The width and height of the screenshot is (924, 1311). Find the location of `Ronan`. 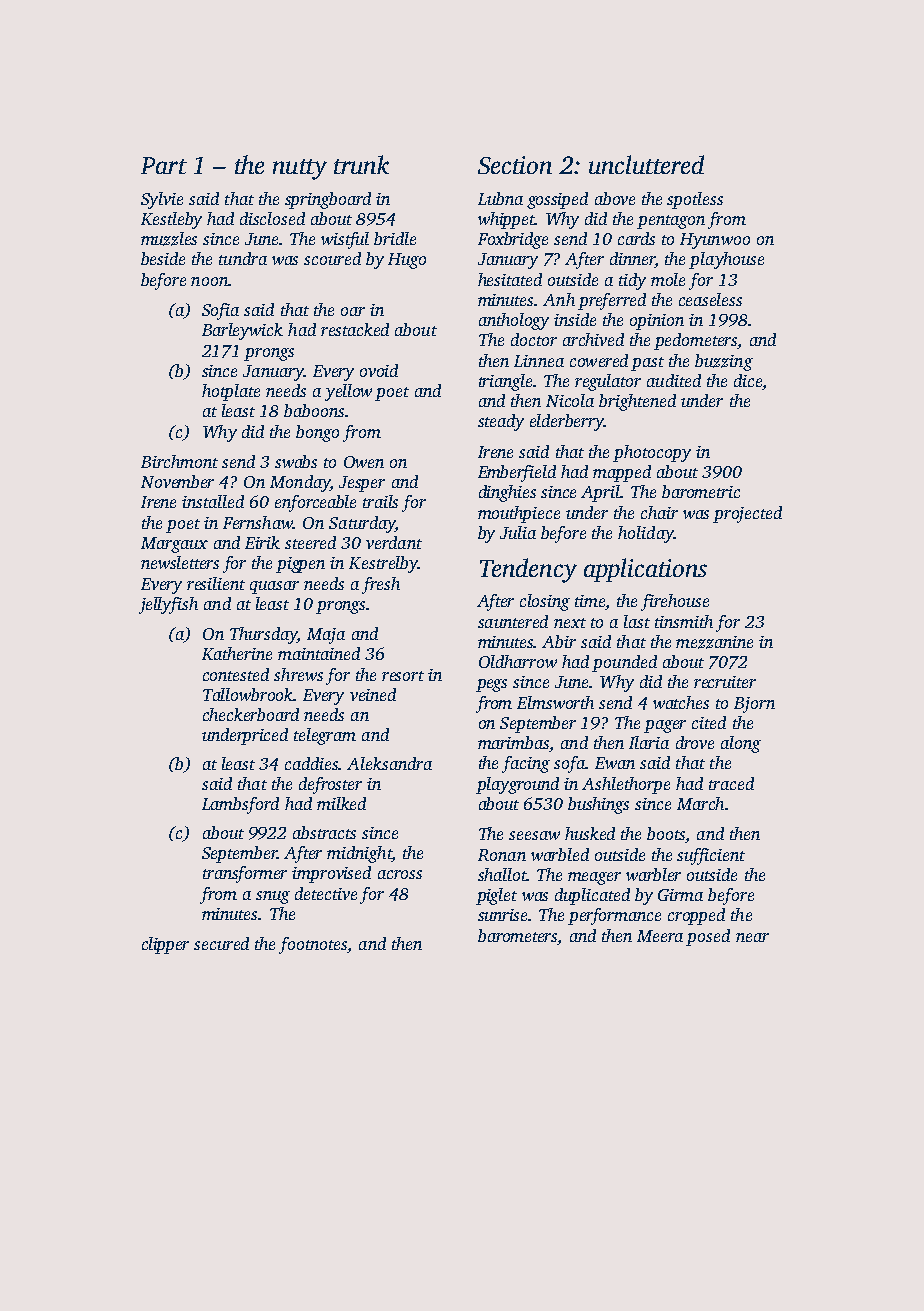

Ronan is located at coordinates (502, 855).
